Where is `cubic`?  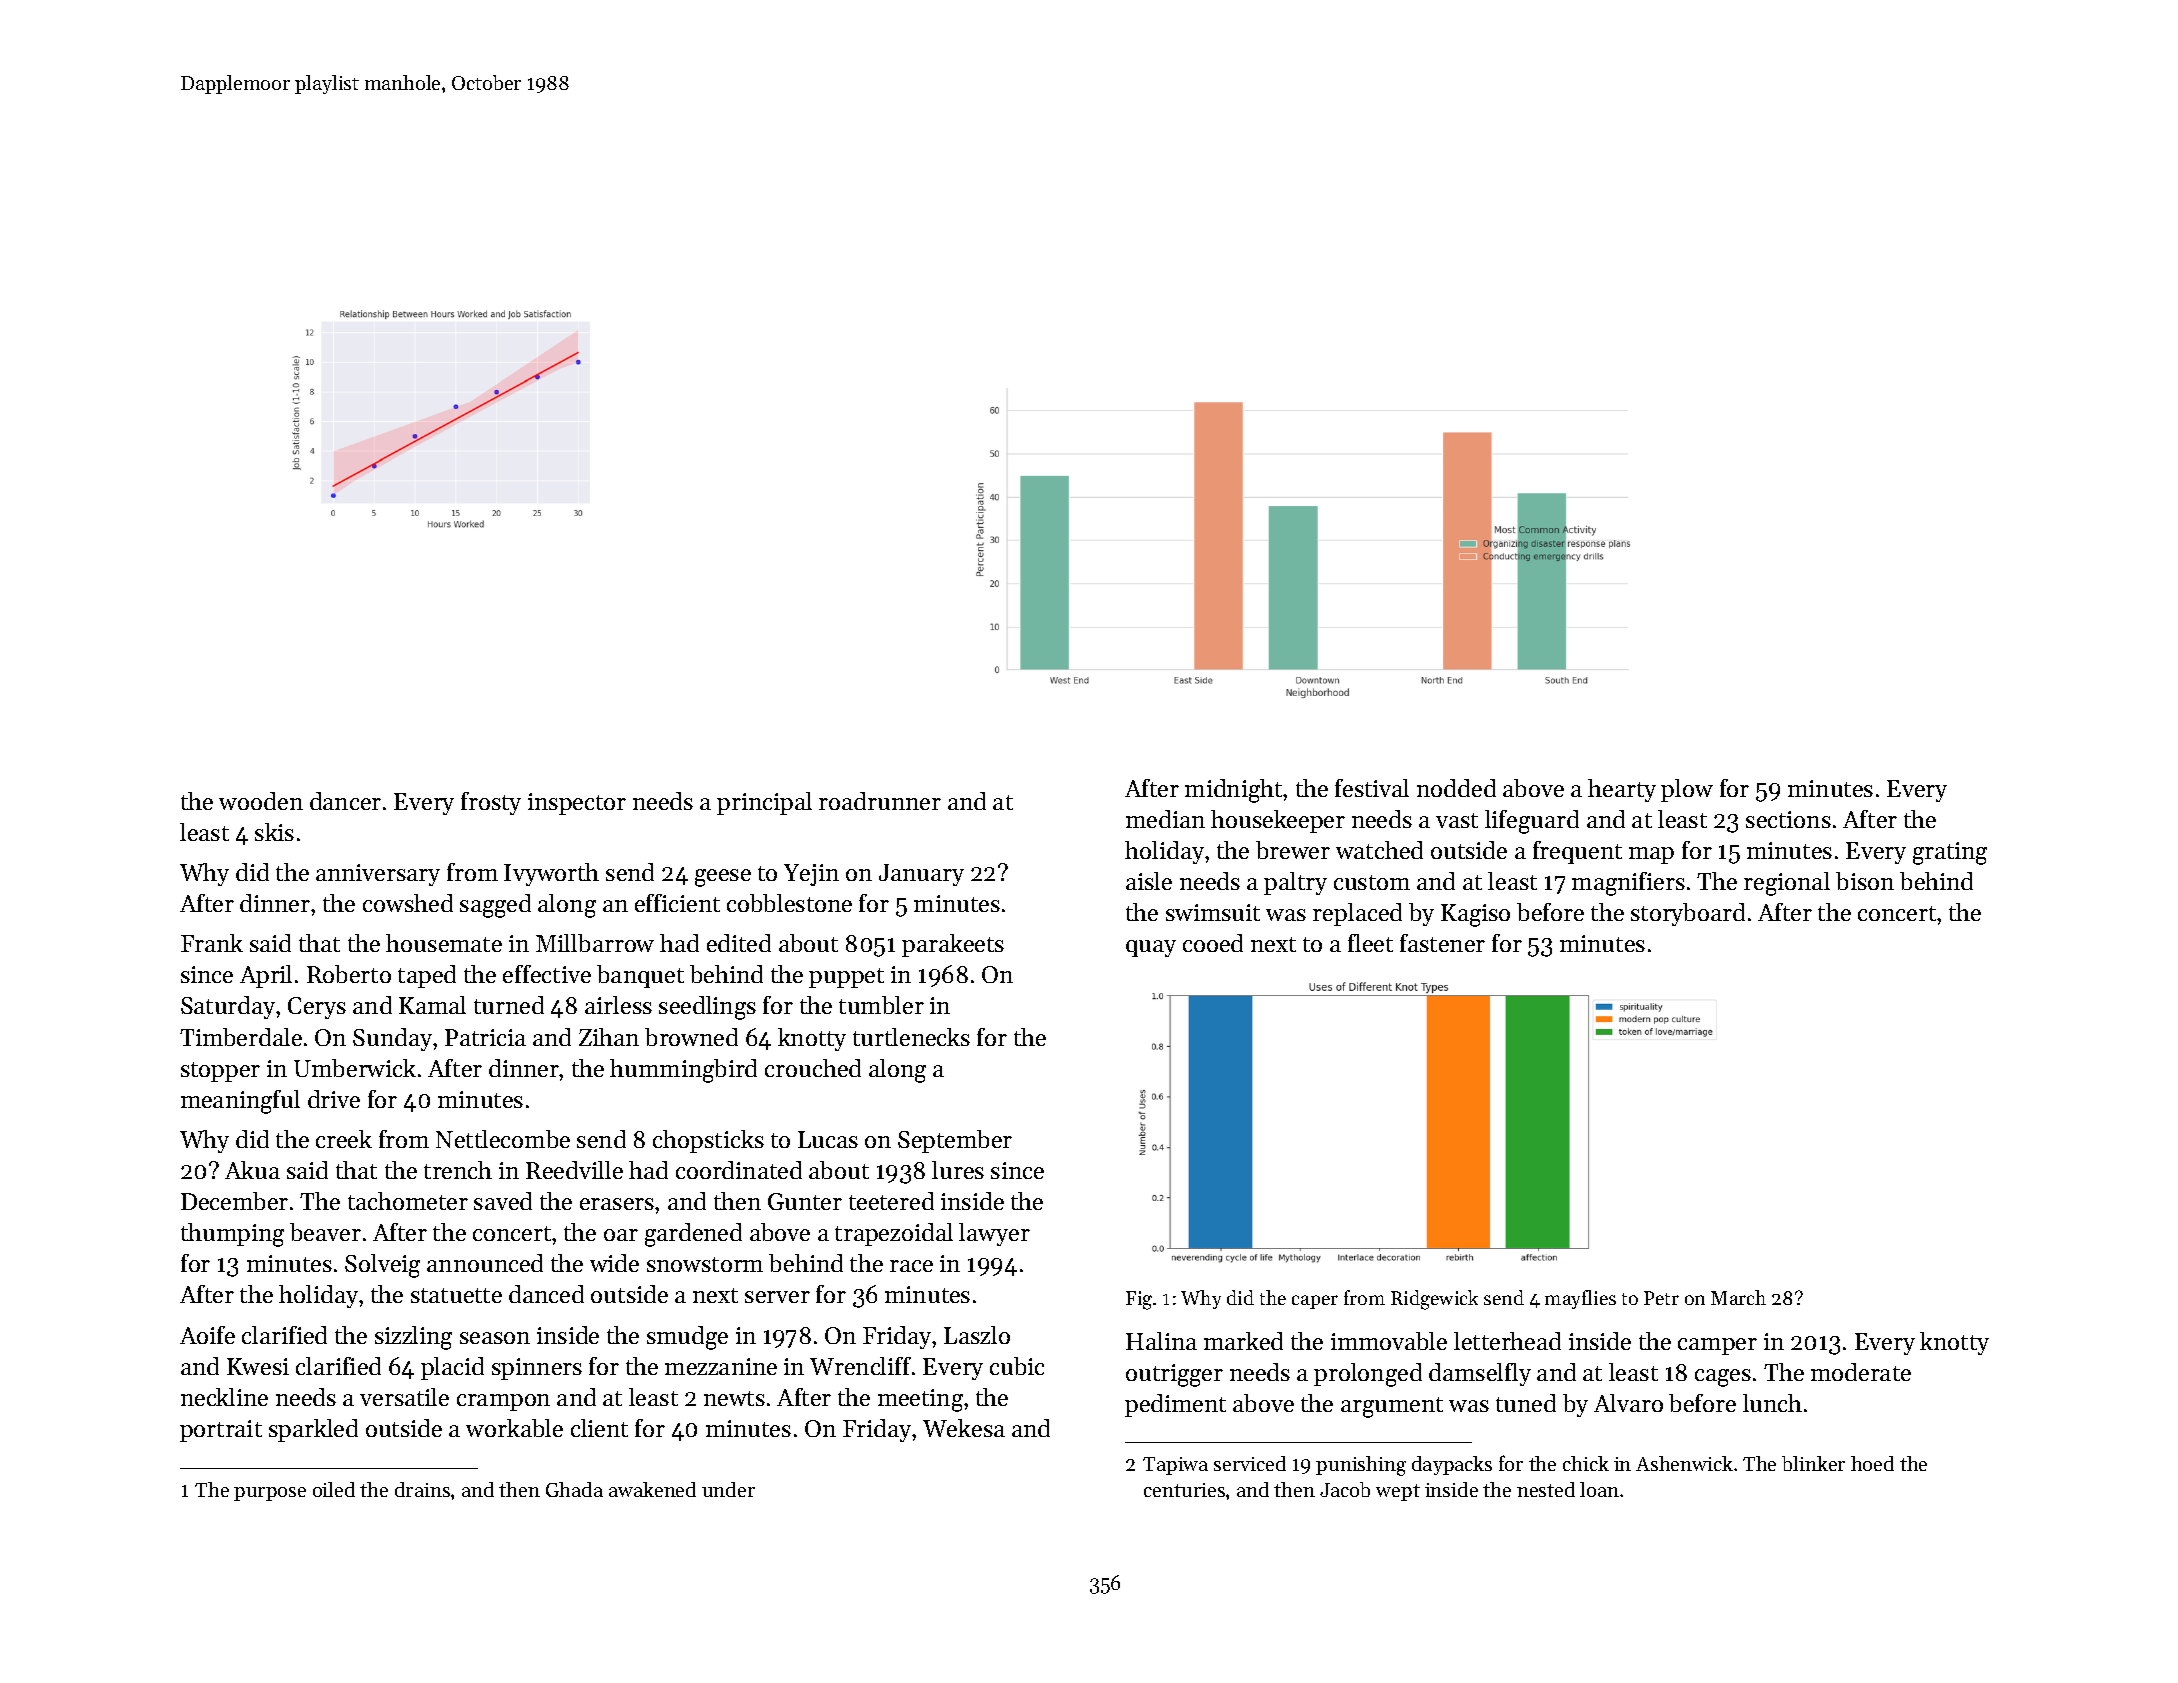
cubic is located at coordinates (1017, 1366).
